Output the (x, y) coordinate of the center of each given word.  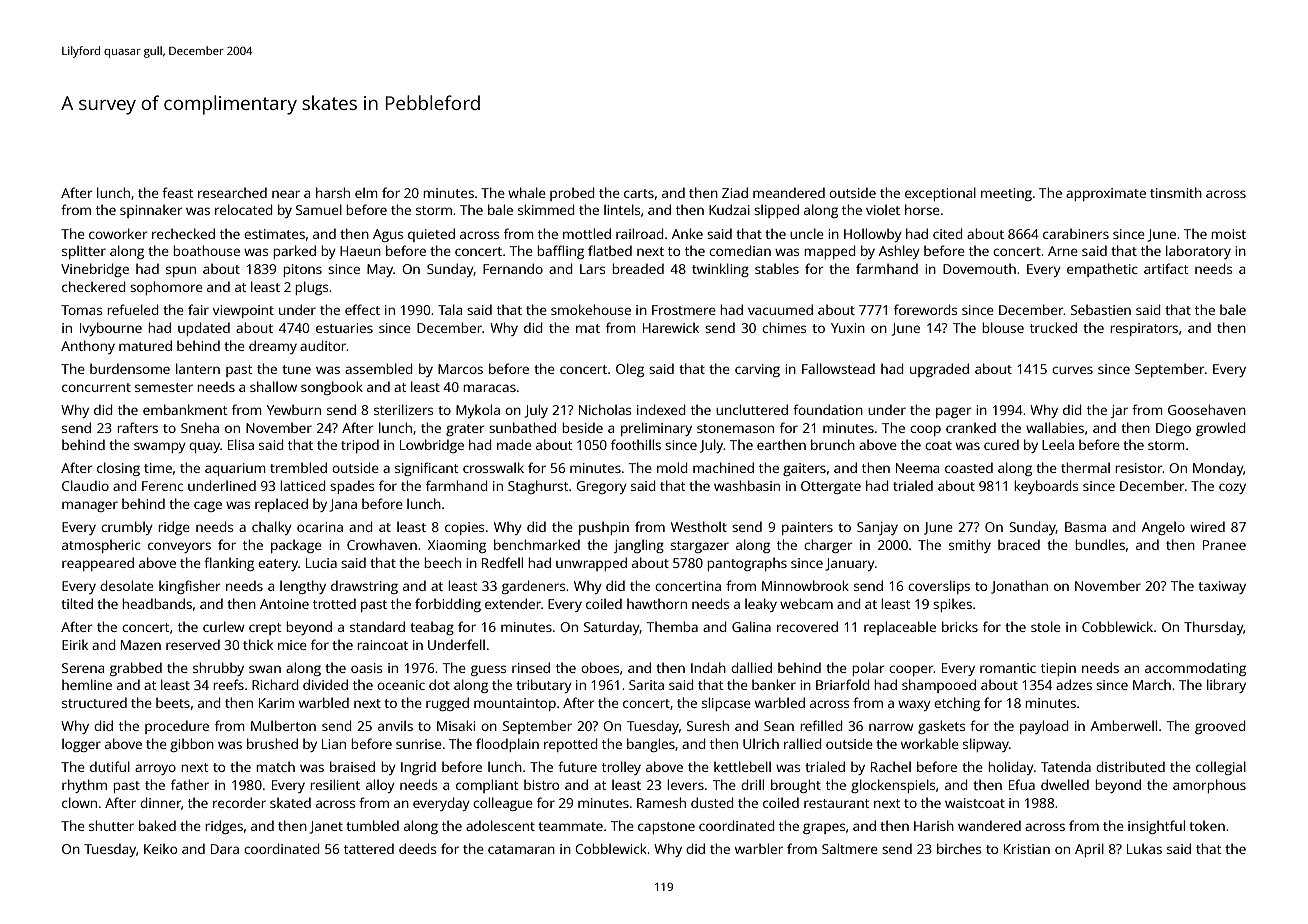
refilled (821, 725)
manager (90, 506)
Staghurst (538, 487)
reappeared (98, 564)
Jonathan (1019, 587)
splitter (84, 252)
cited (948, 233)
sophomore (166, 288)
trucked (1053, 327)
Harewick (671, 327)
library (1226, 686)
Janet (326, 827)
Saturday (612, 628)
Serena (83, 668)
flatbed (610, 250)
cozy (1232, 488)
